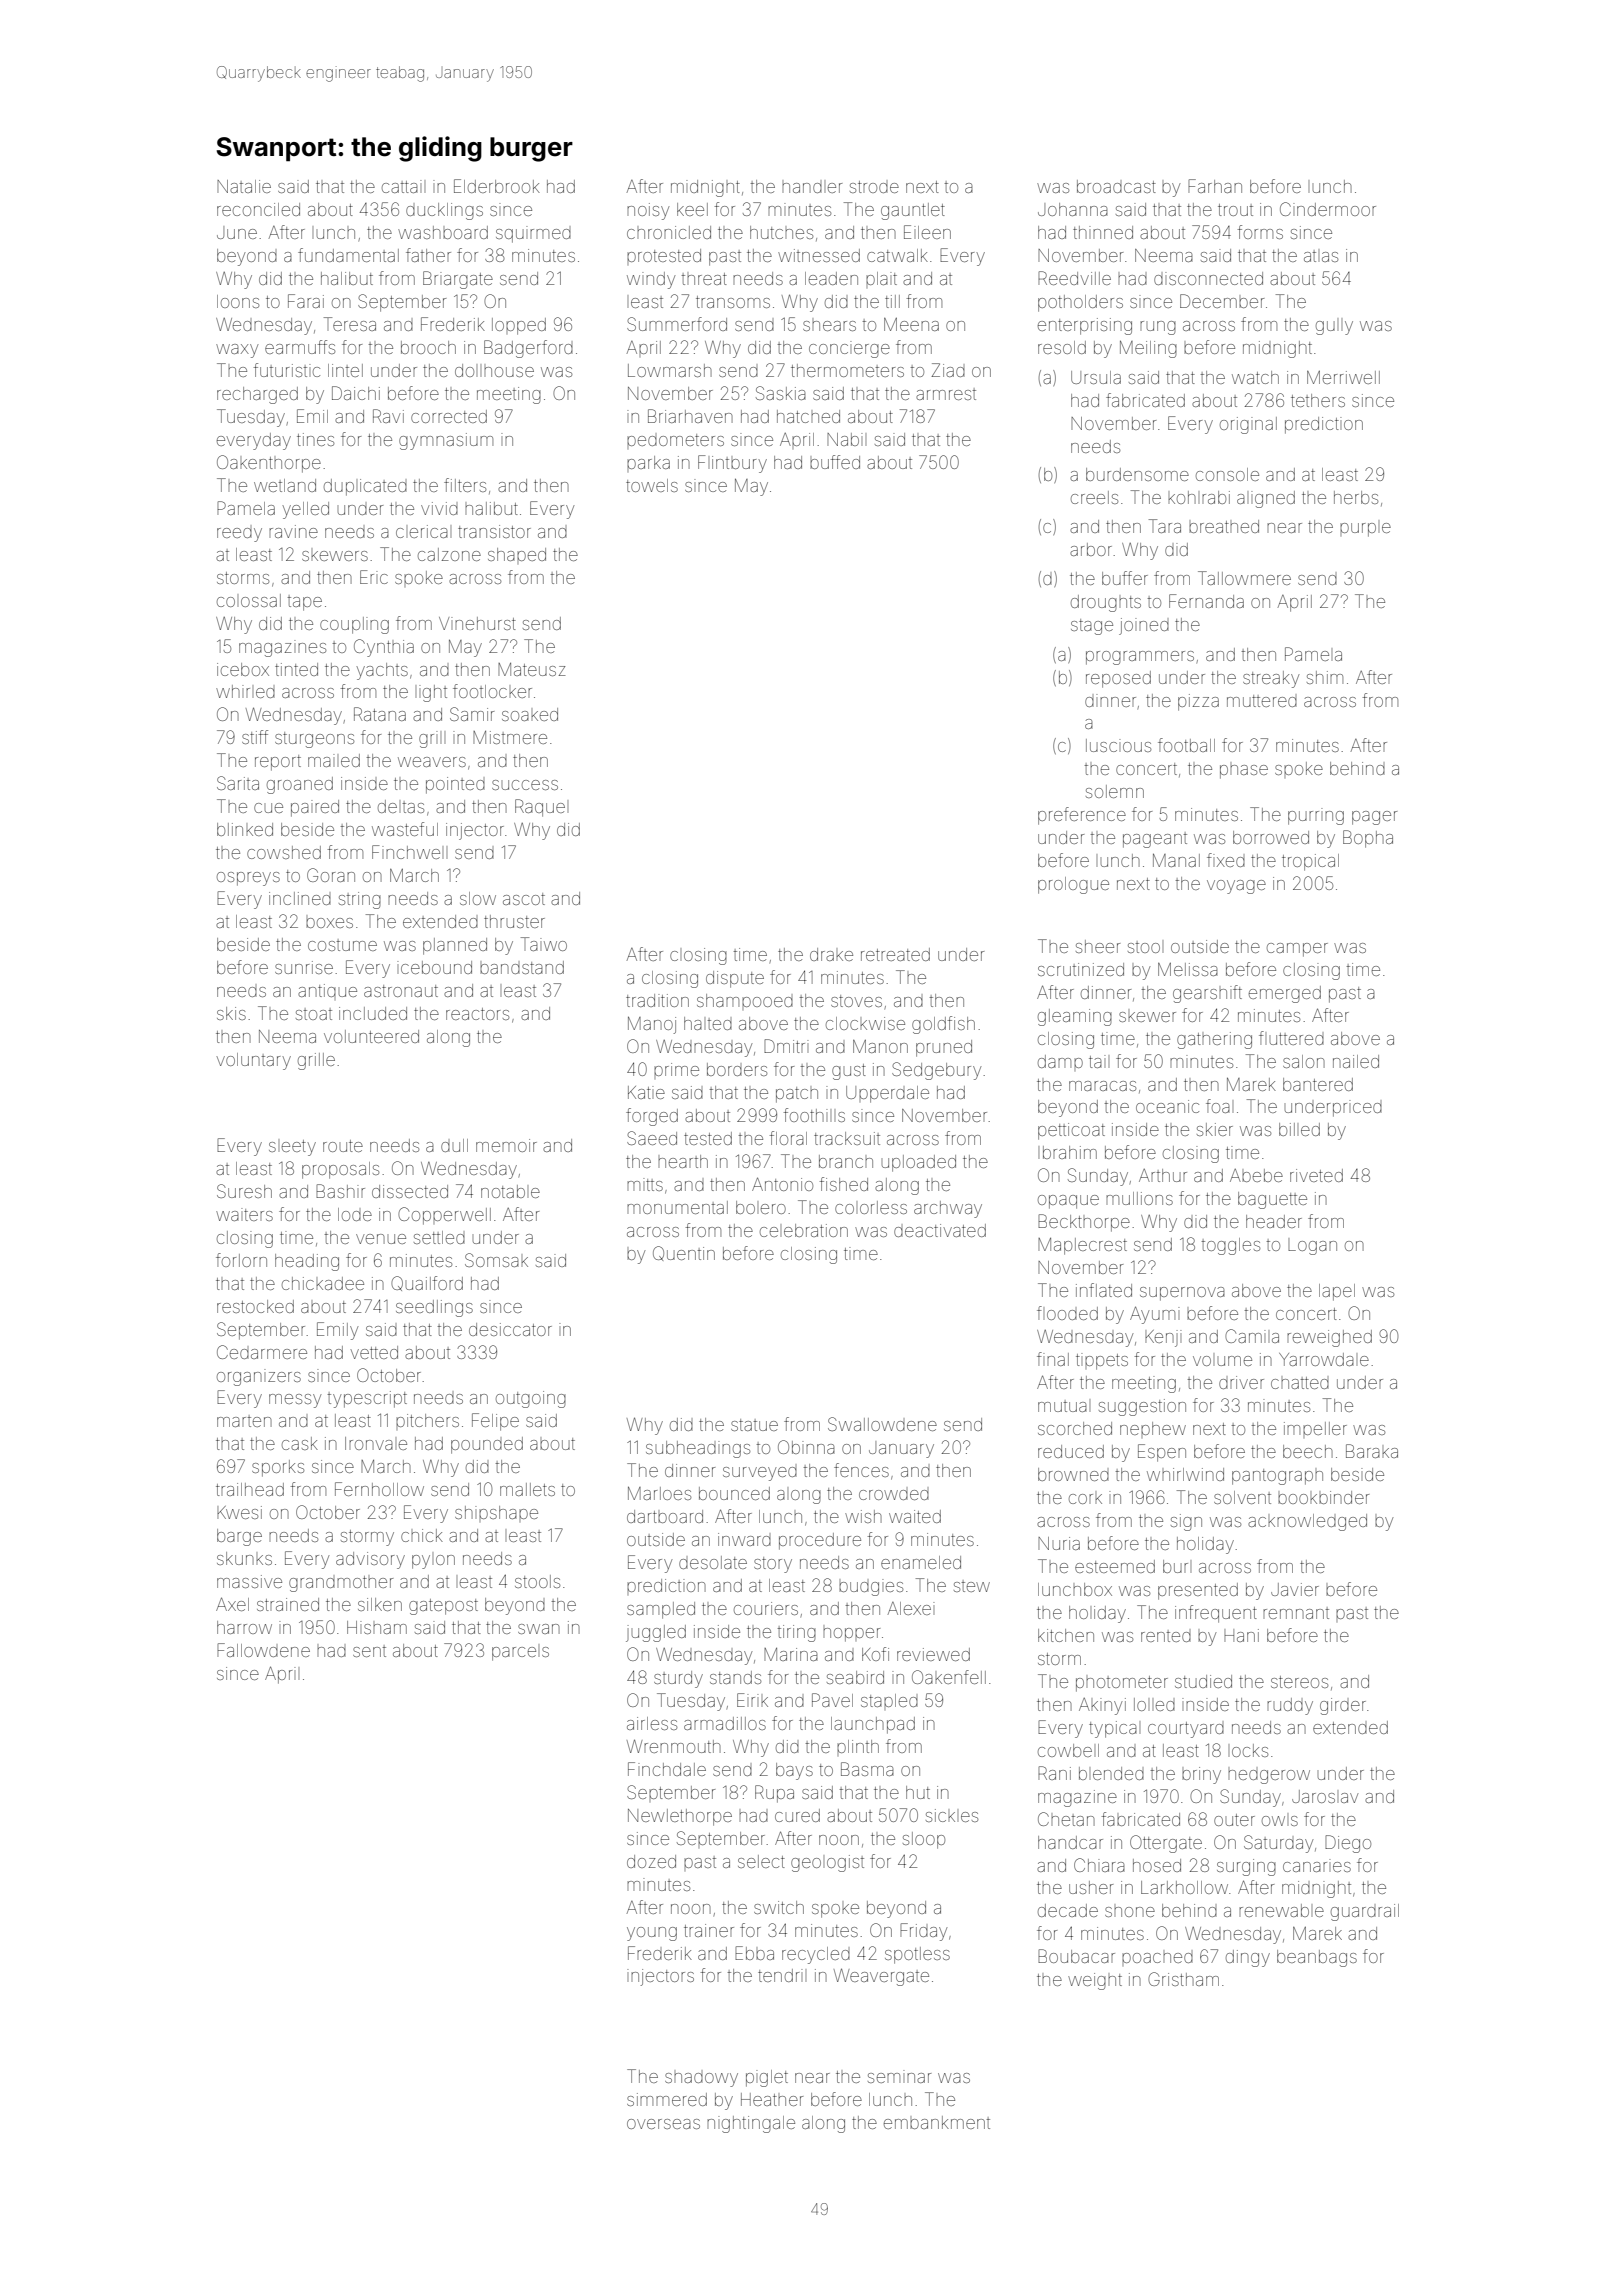  I want to click on Elderbrook, so click(497, 186).
